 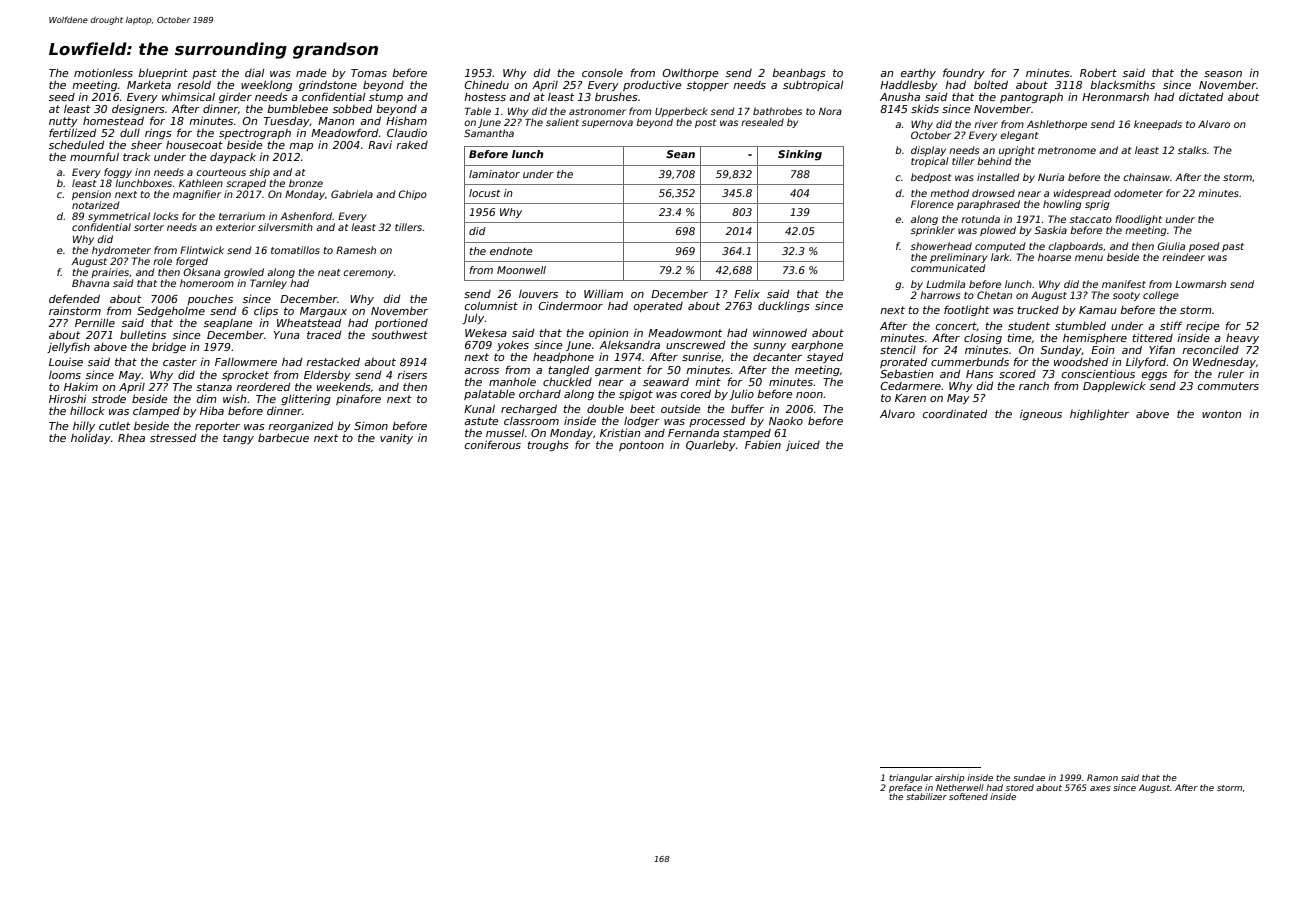 I want to click on pontoon, so click(x=641, y=446).
